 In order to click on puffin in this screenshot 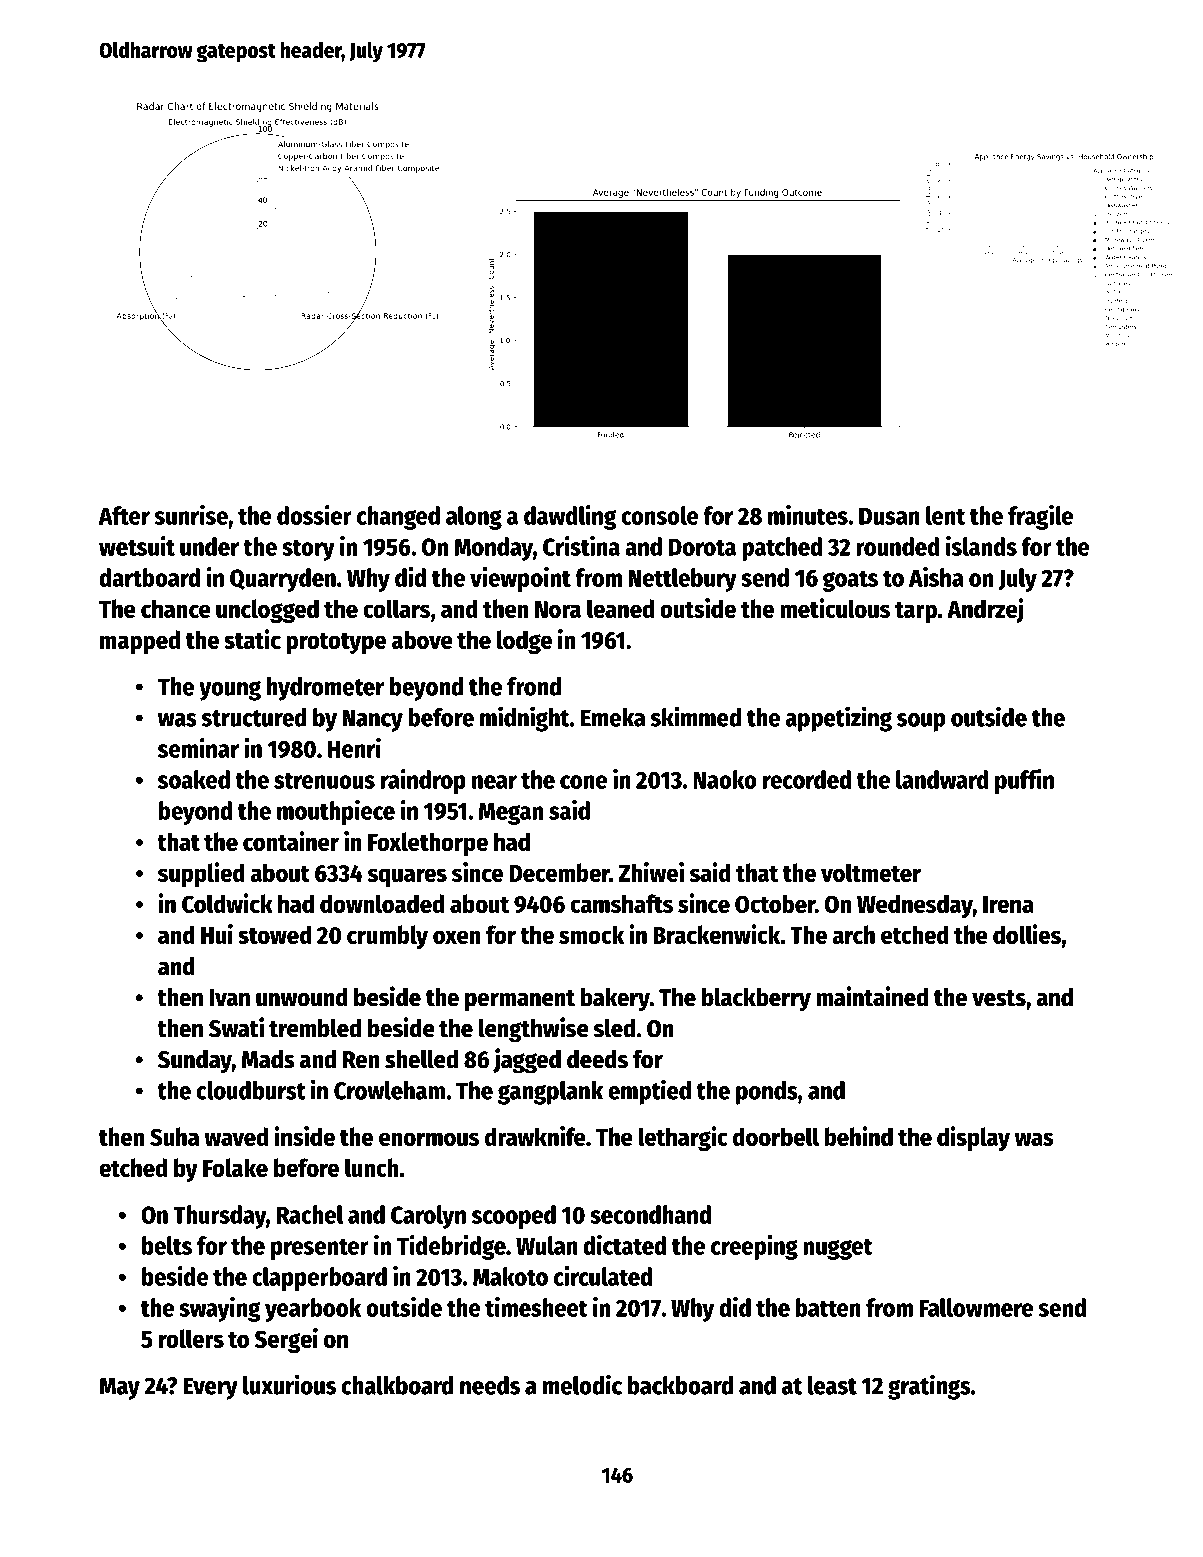, I will do `click(1024, 781)`.
